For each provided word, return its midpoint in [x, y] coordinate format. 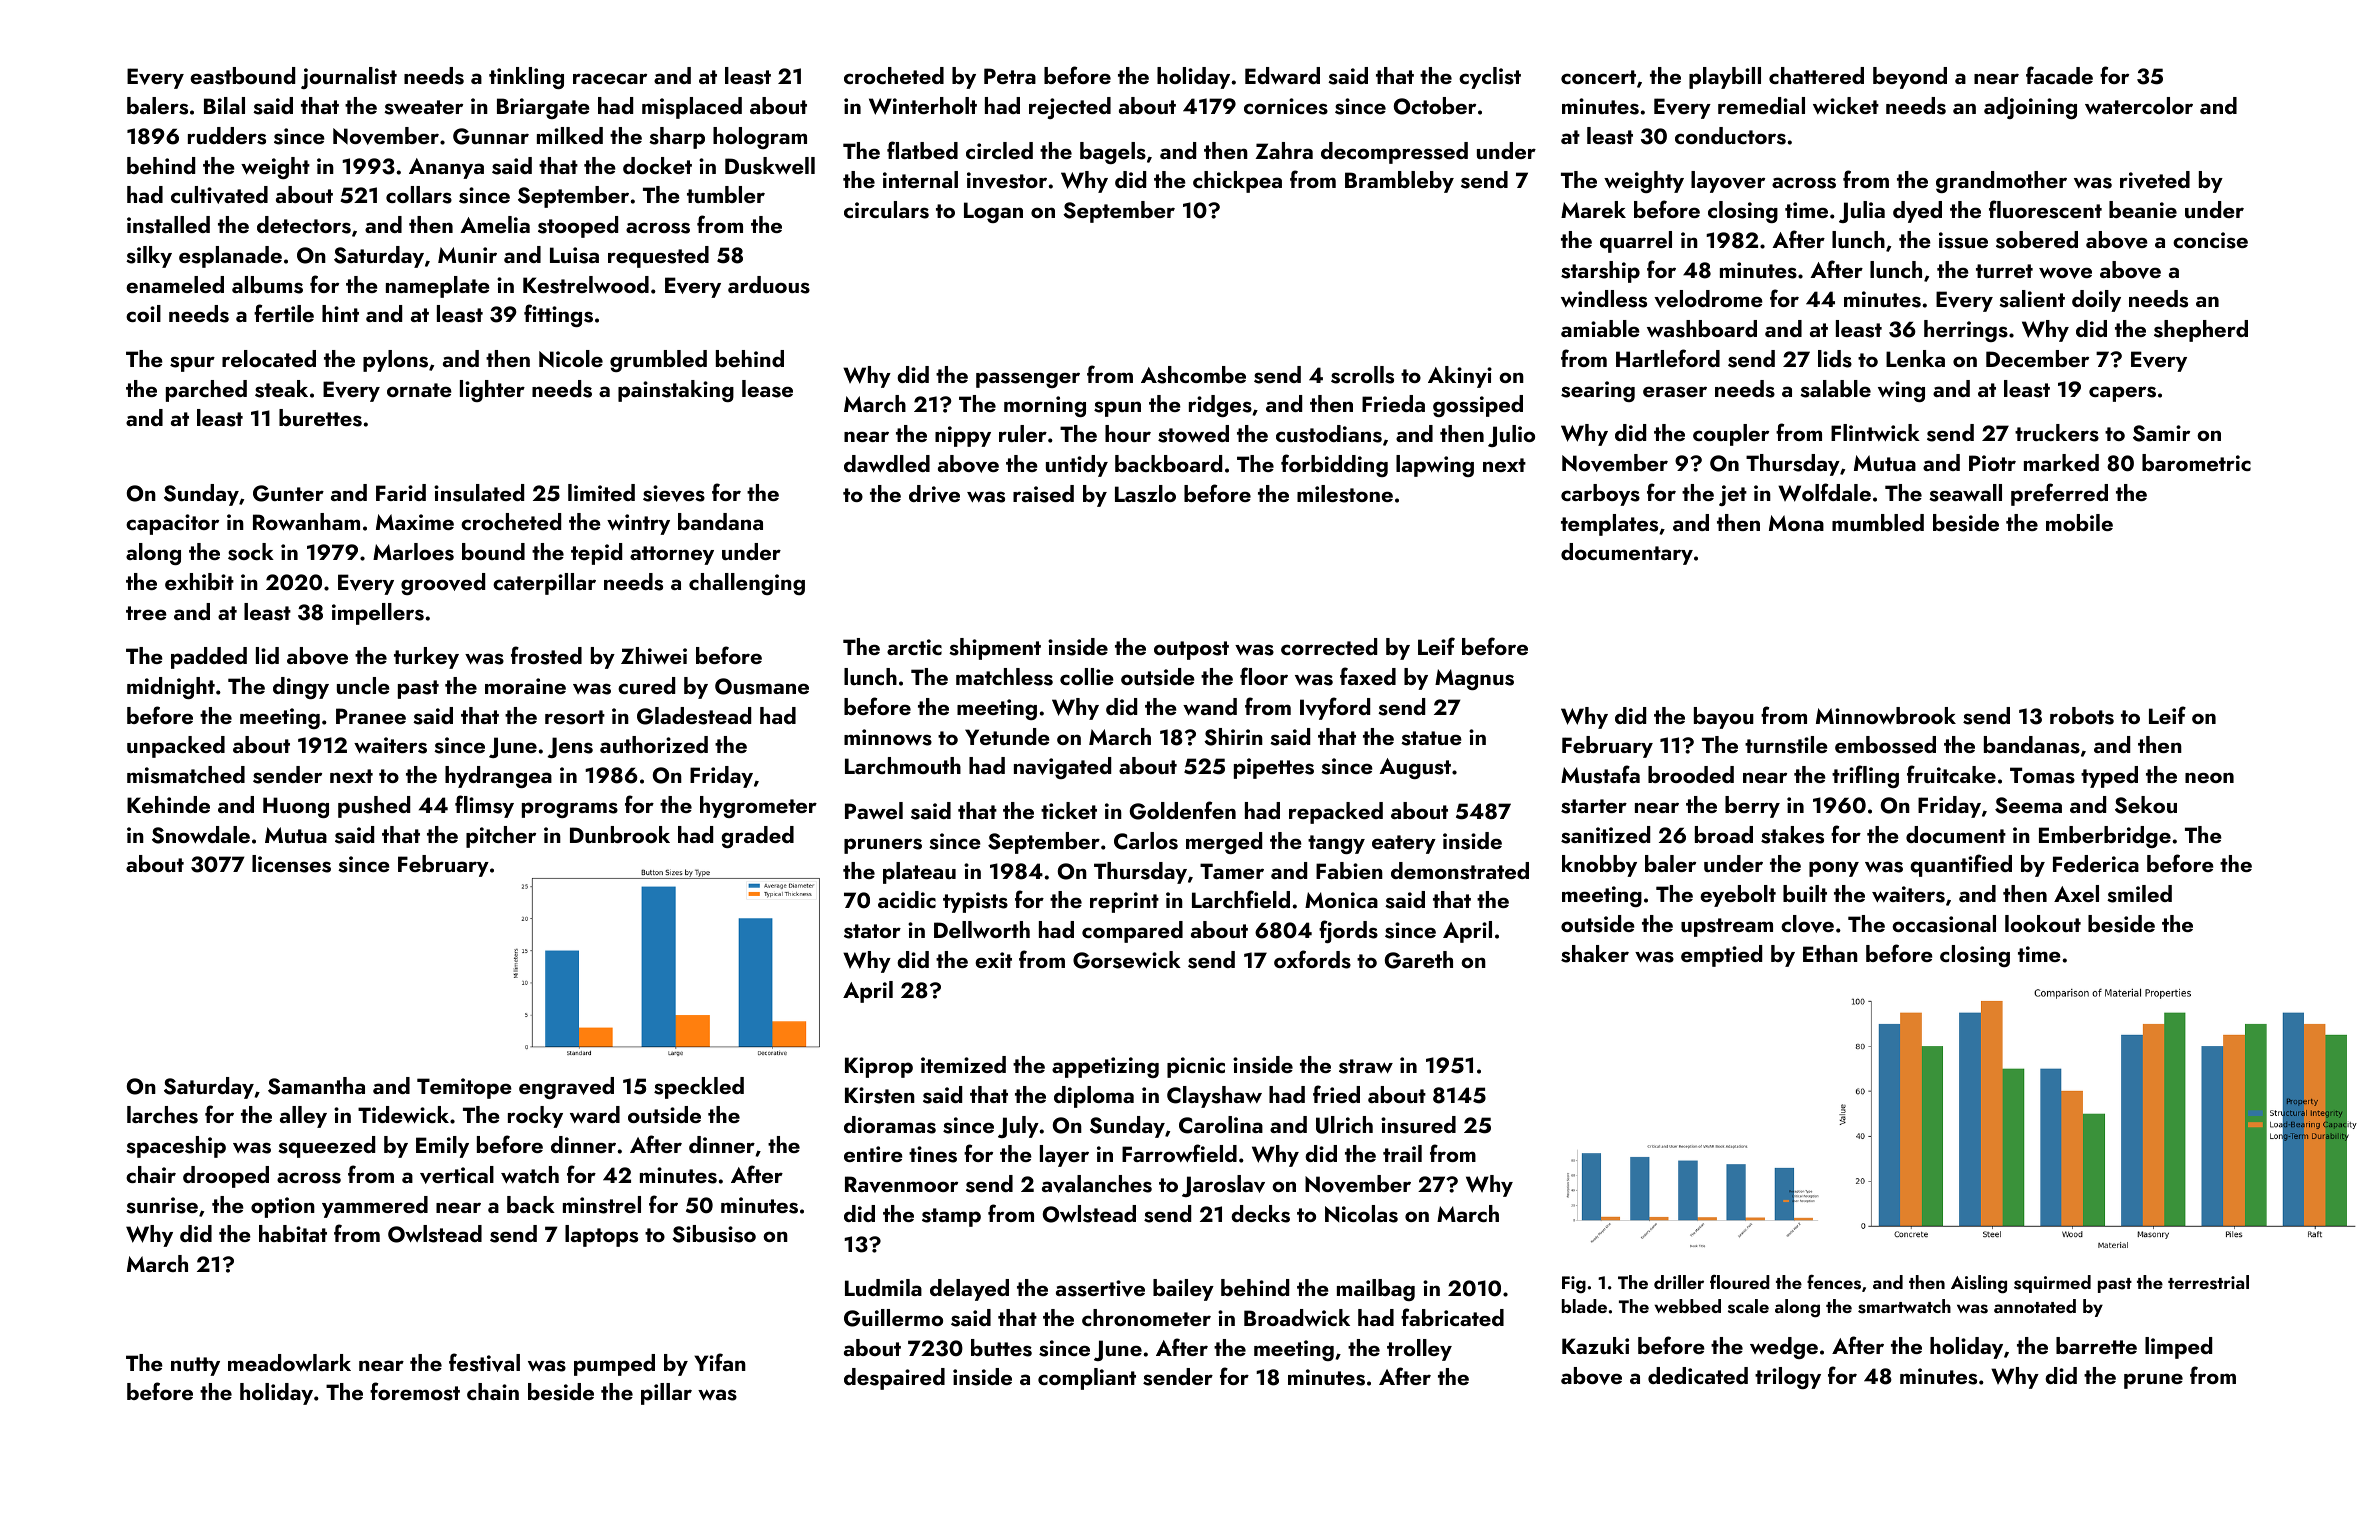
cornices [1286, 106]
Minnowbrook [1886, 715]
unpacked [176, 747]
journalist [349, 78]
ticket [1069, 810]
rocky [535, 1117]
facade [2059, 75]
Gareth [1419, 960]
